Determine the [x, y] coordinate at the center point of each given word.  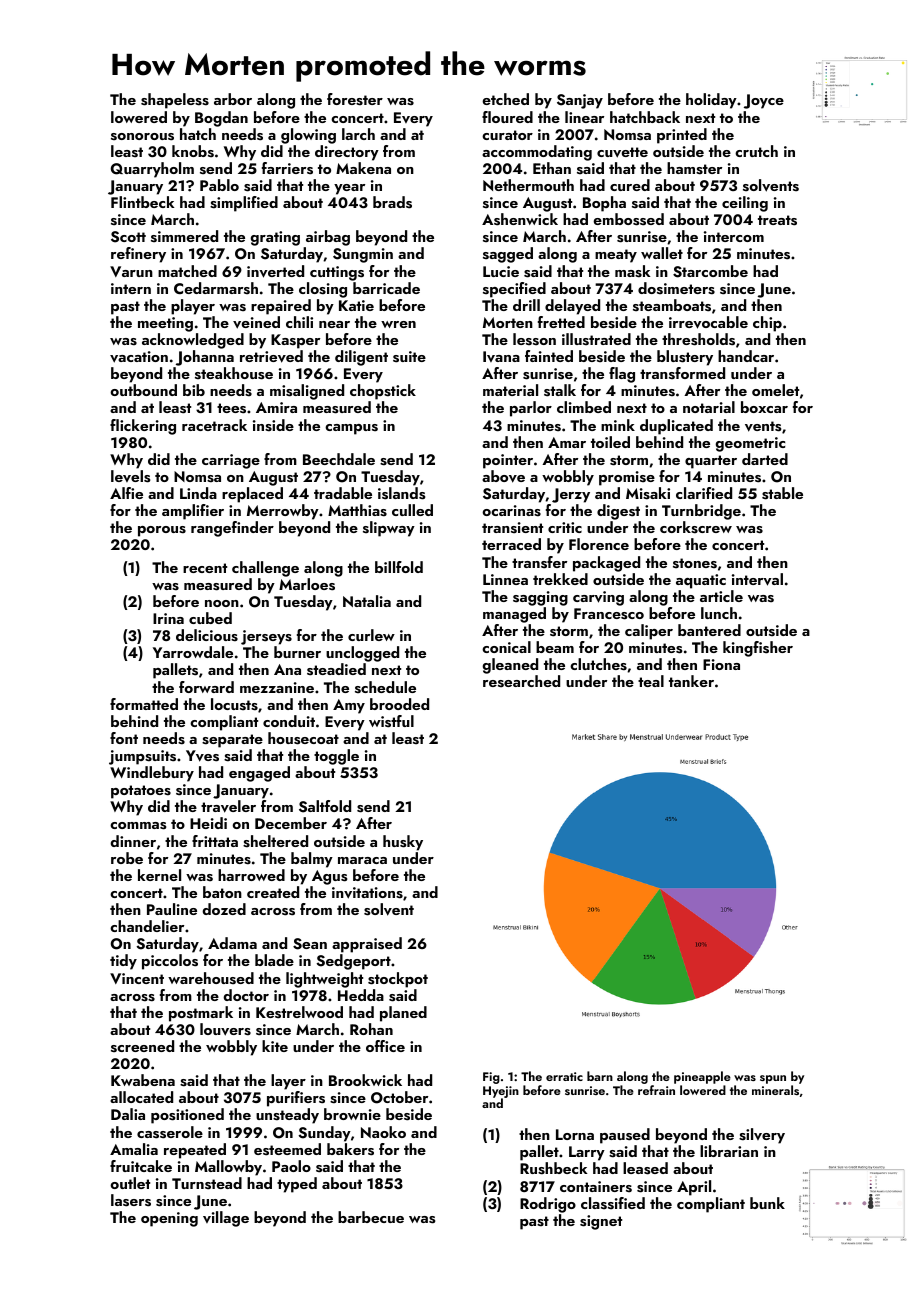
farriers [287, 168]
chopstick [383, 392]
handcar [746, 356]
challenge [265, 569]
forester [355, 99]
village [226, 1219]
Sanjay [580, 101]
